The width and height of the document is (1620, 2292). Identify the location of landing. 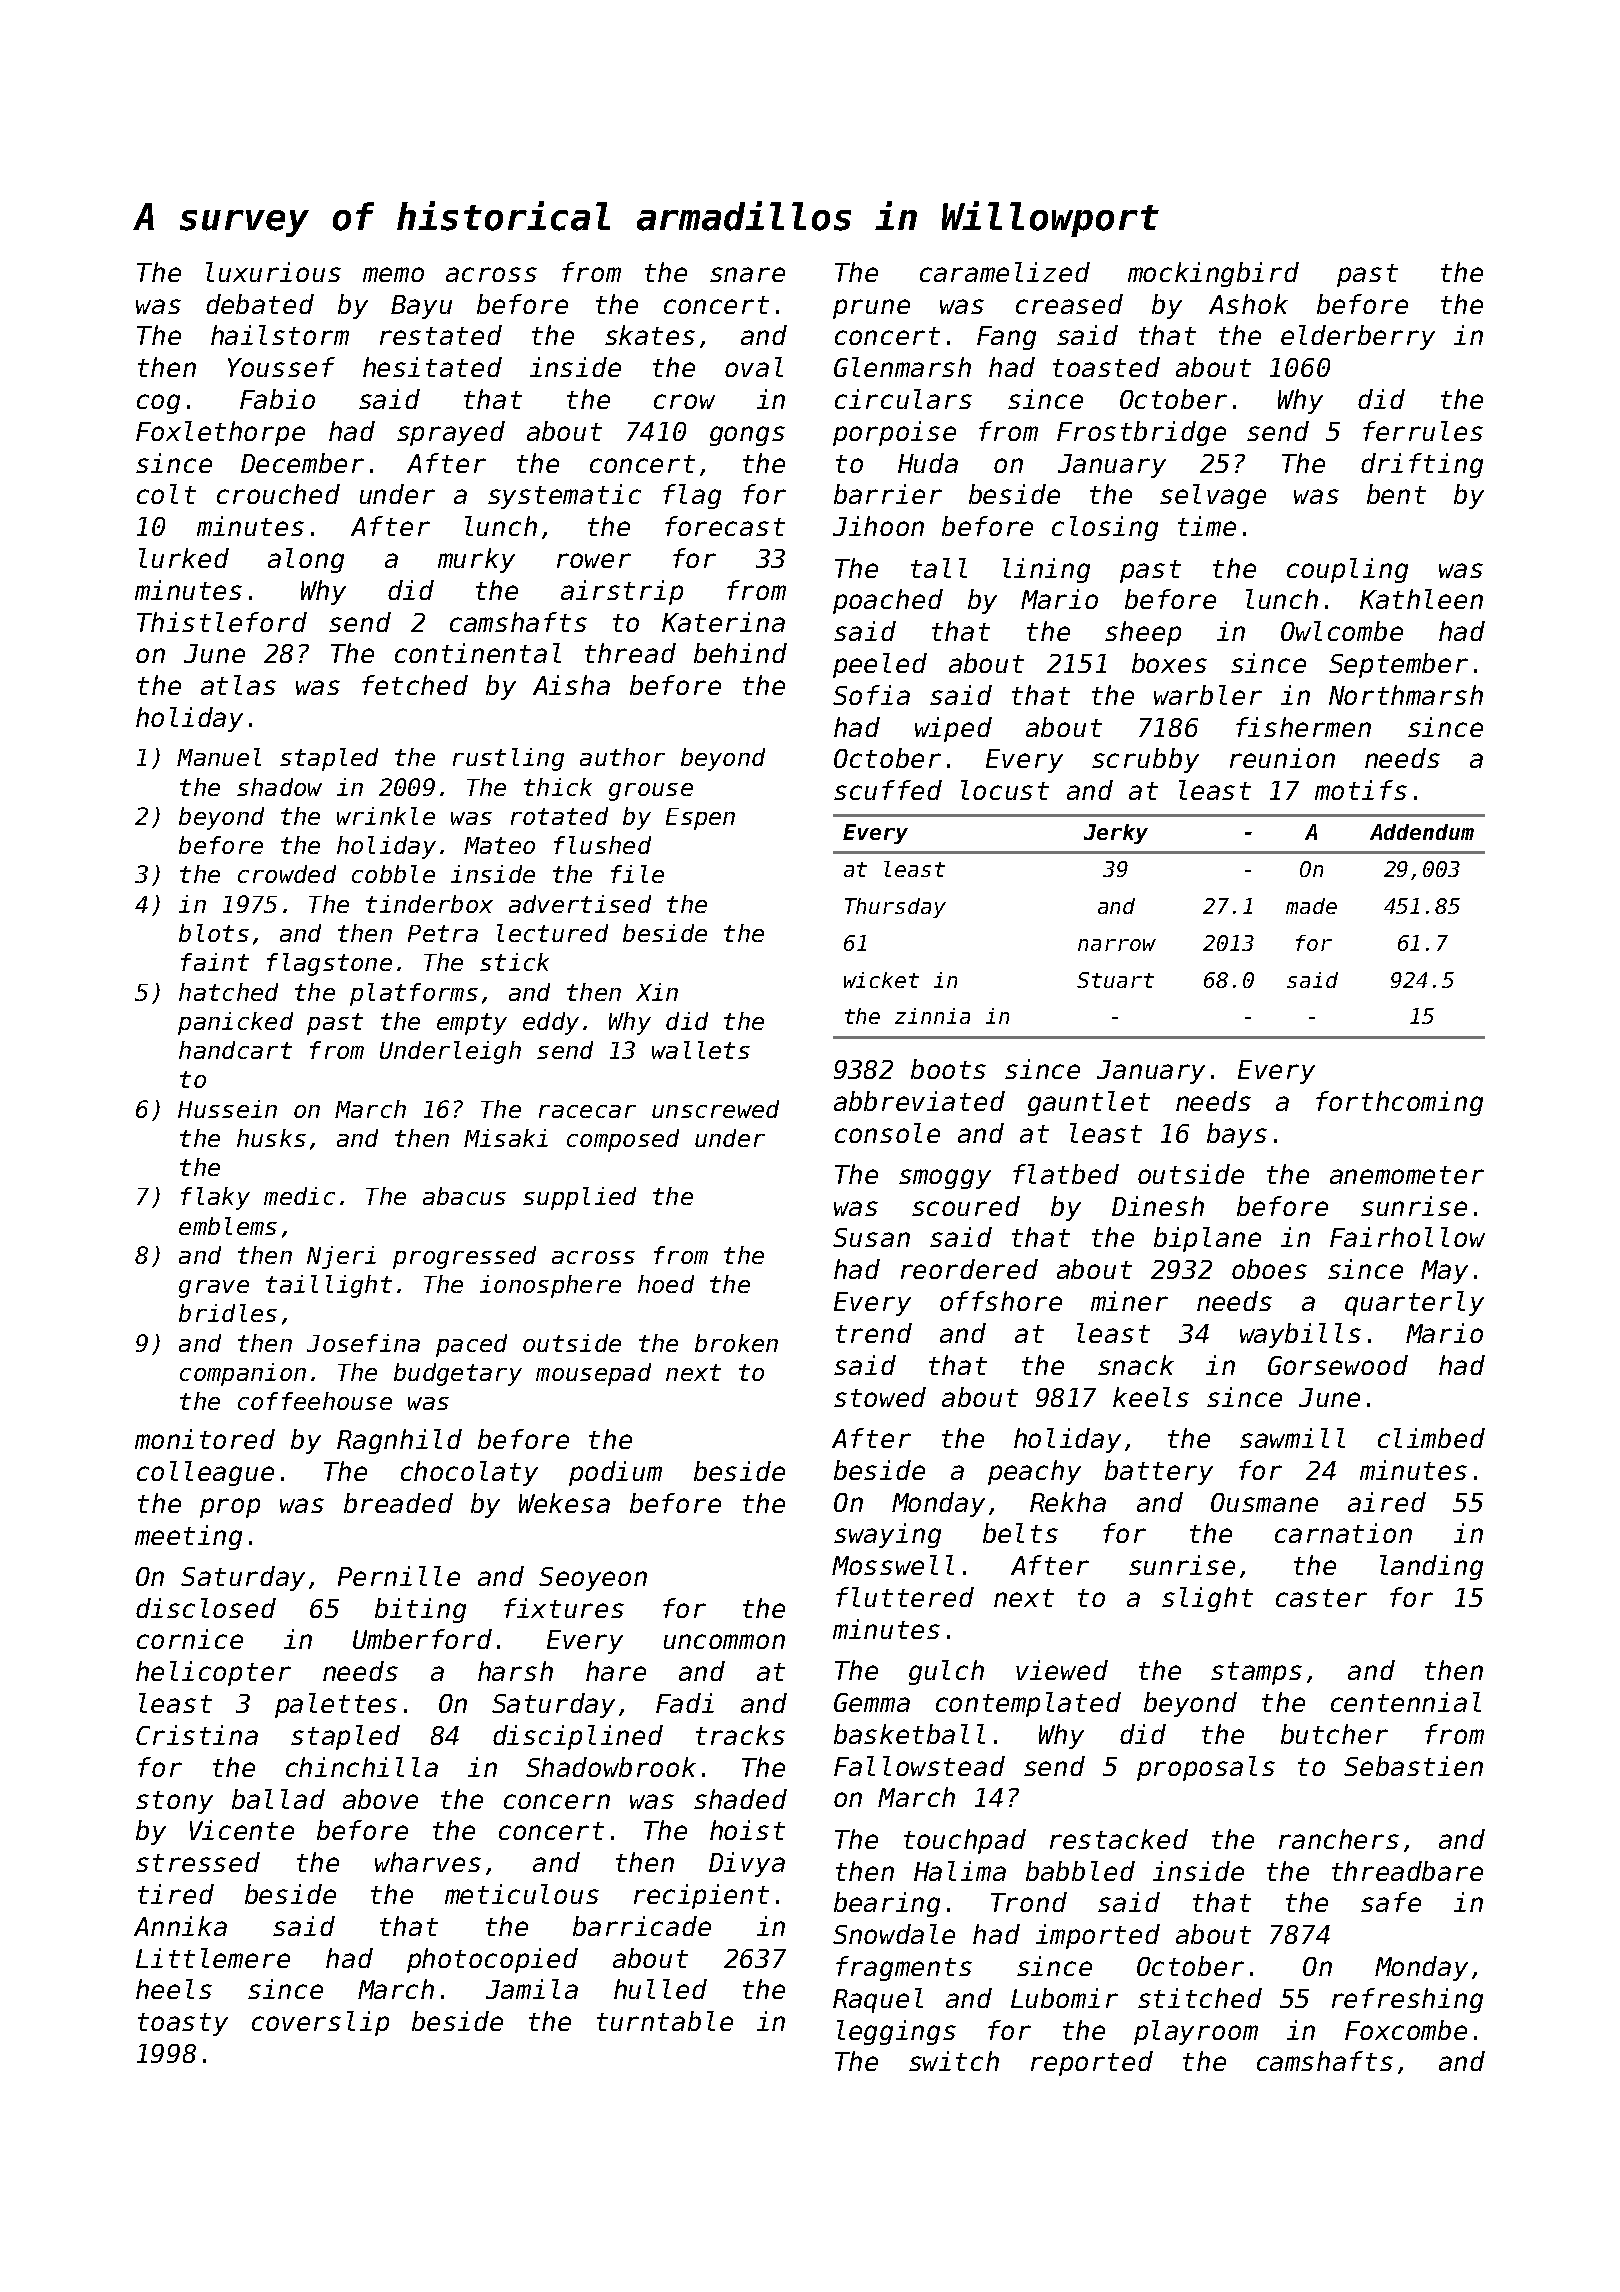
(1431, 1567).
